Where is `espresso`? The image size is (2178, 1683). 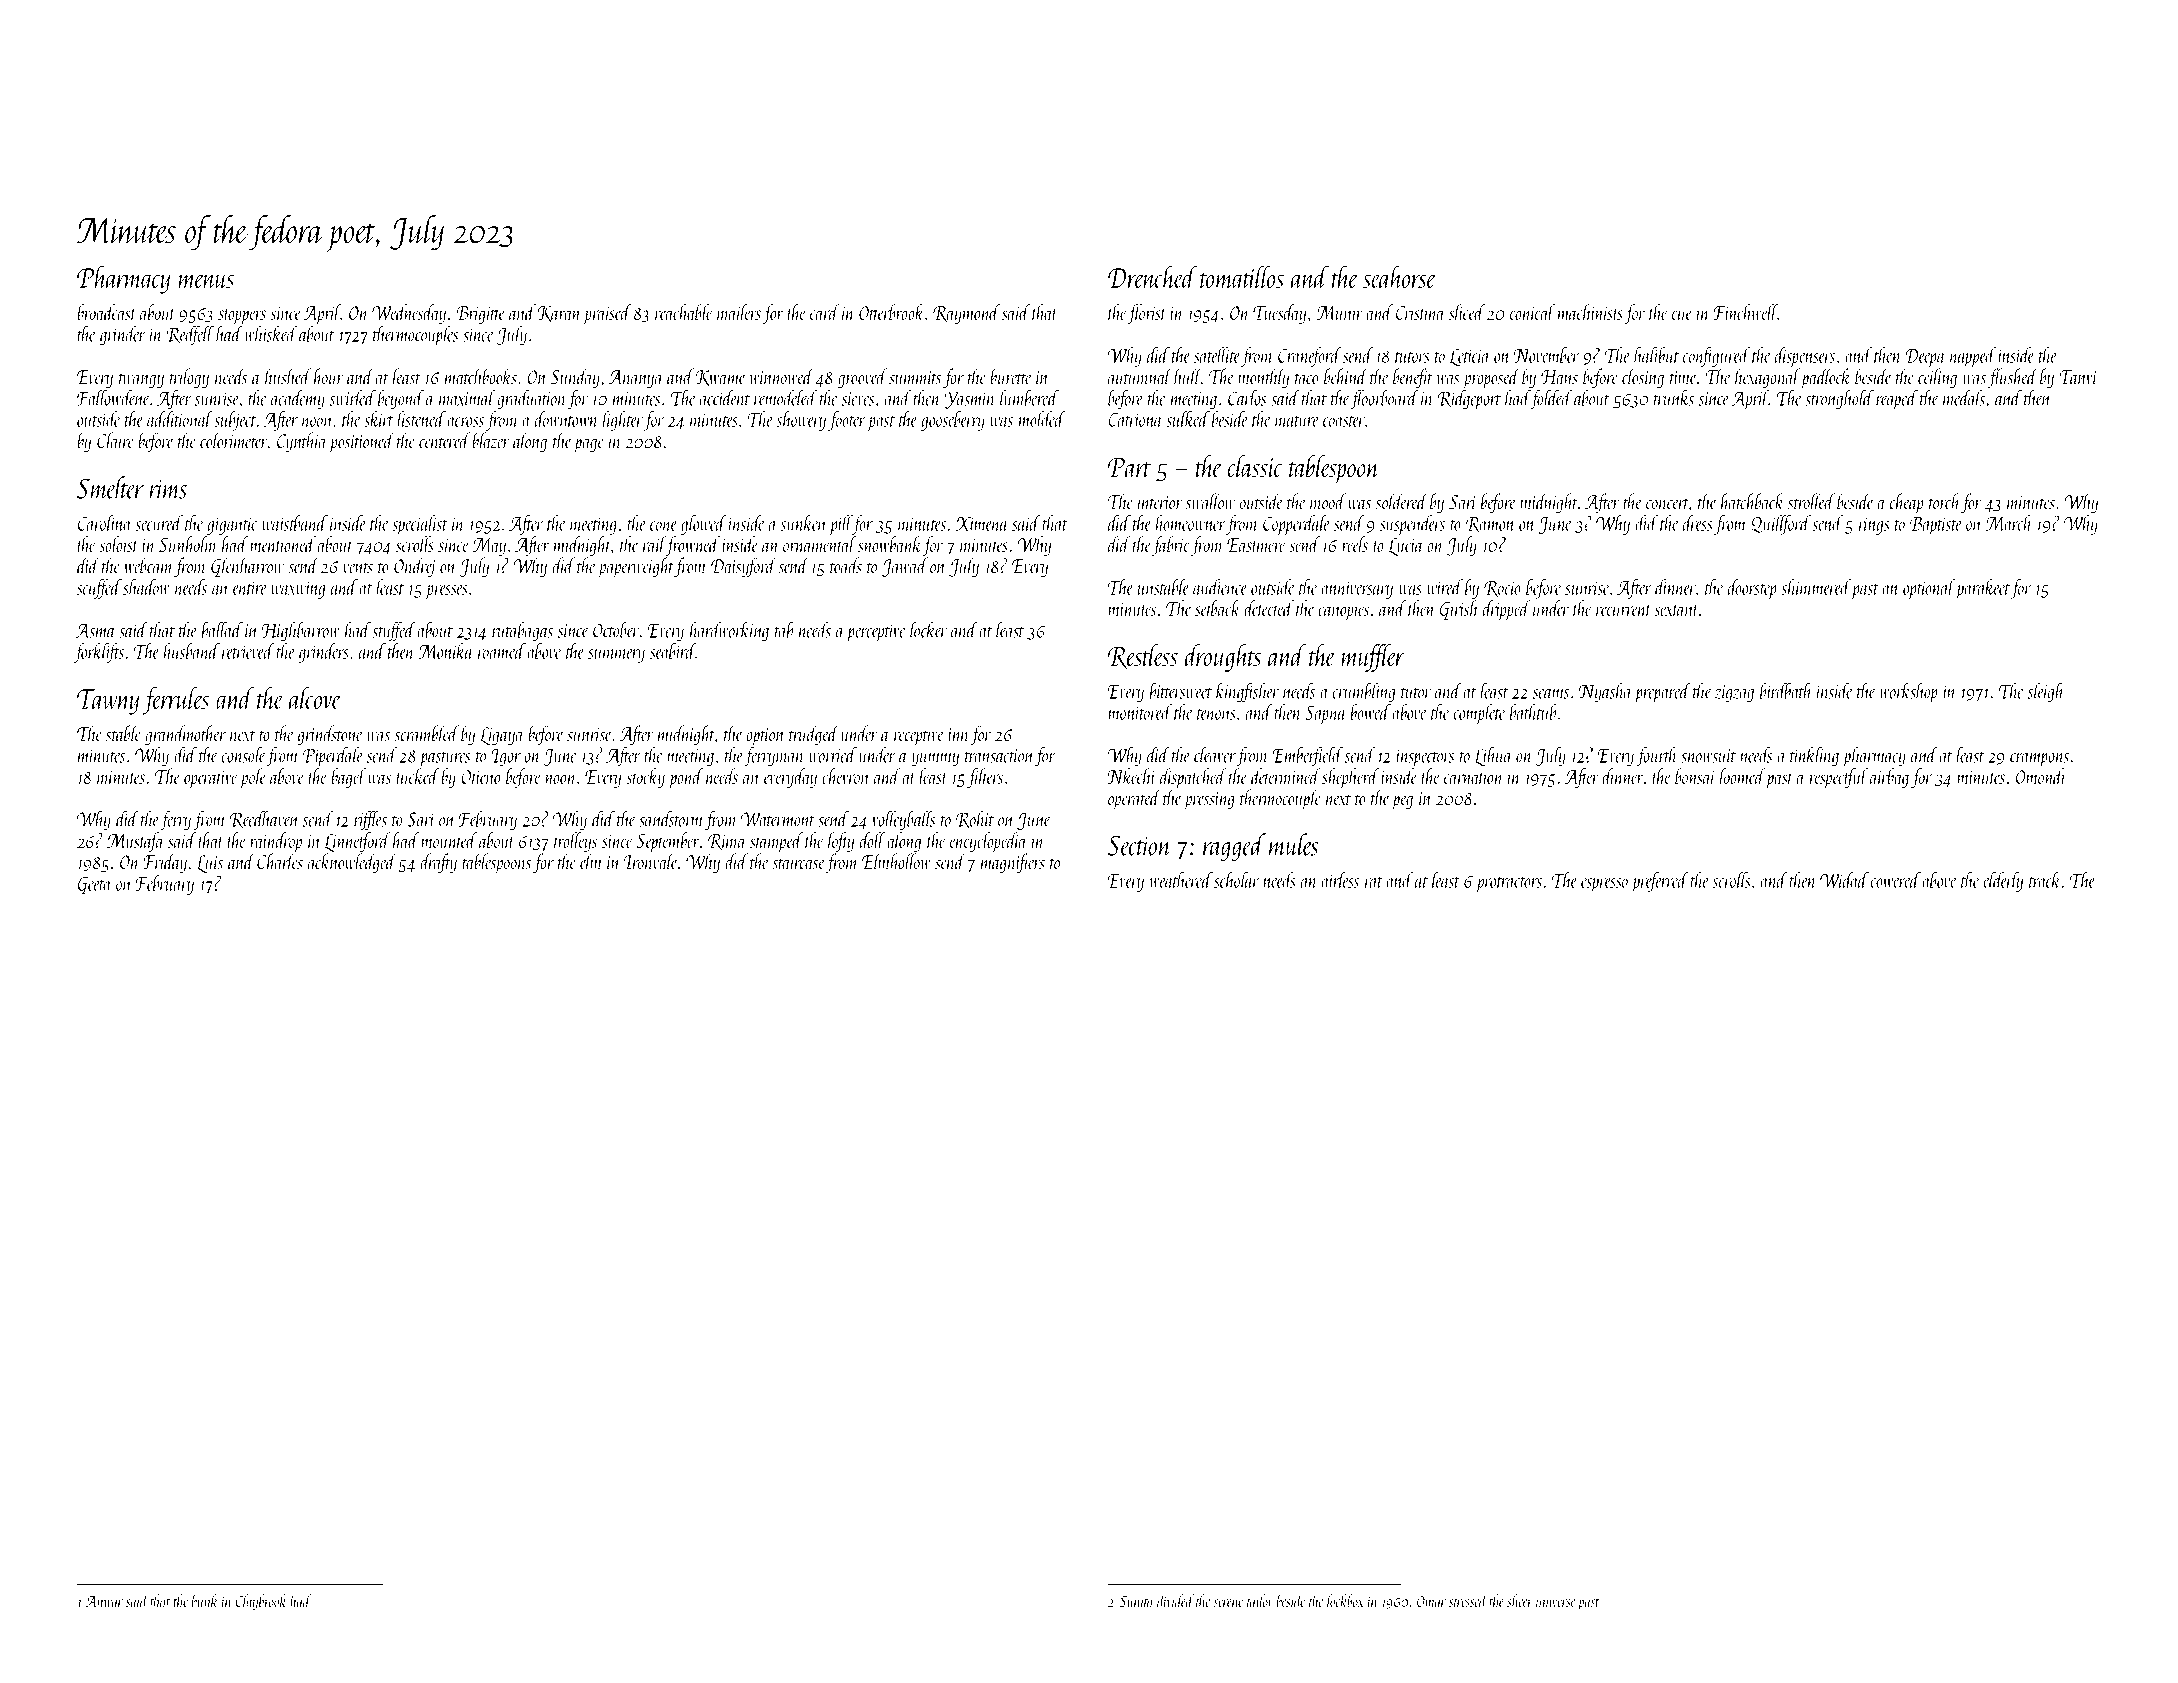
espresso is located at coordinates (1604, 885).
